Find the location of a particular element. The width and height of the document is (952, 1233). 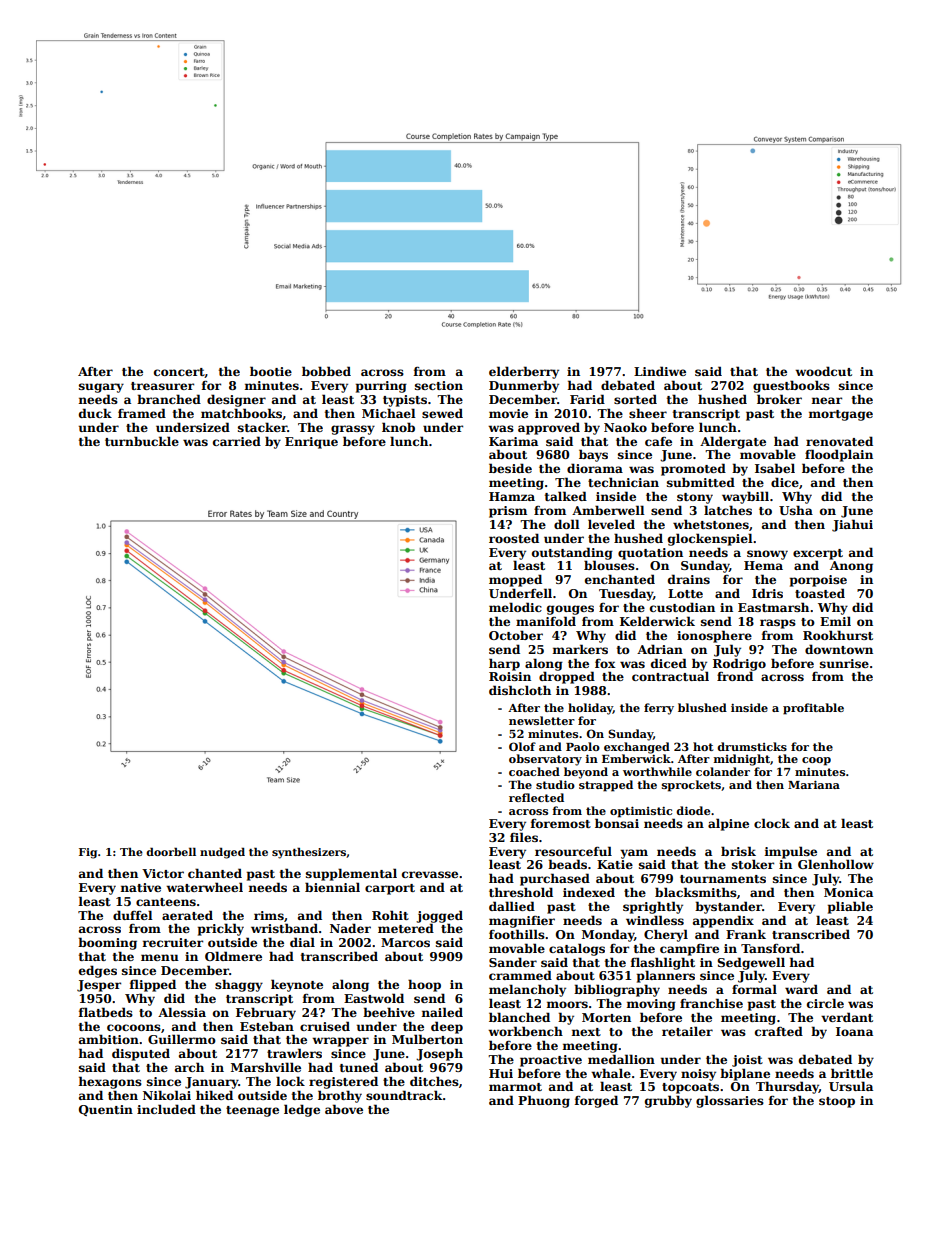

appendix is located at coordinates (723, 921).
